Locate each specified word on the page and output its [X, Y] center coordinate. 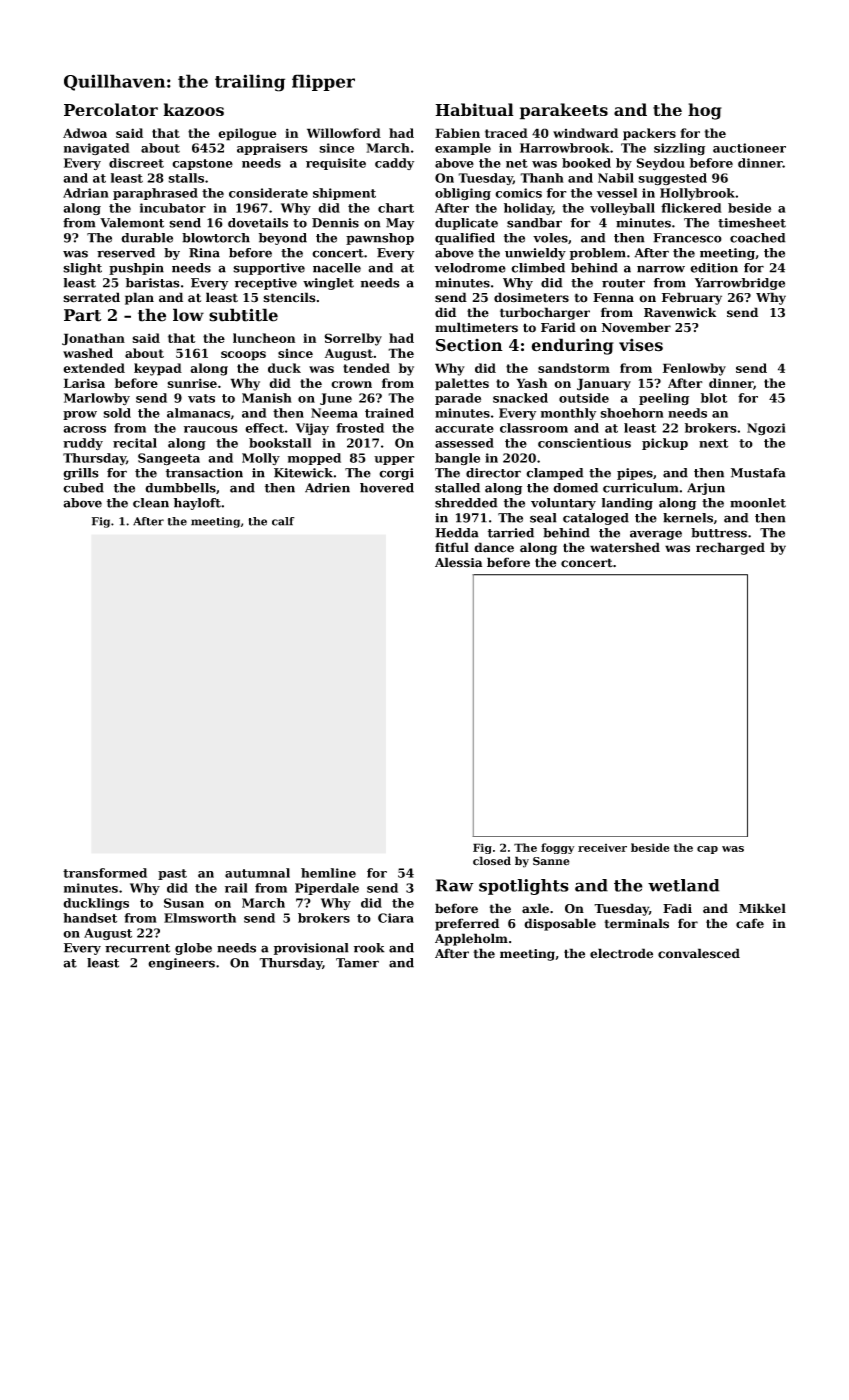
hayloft [197, 504]
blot [714, 398]
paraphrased [155, 194]
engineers [181, 964]
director [493, 473]
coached [758, 238]
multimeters [476, 327]
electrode [621, 953]
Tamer [357, 963]
